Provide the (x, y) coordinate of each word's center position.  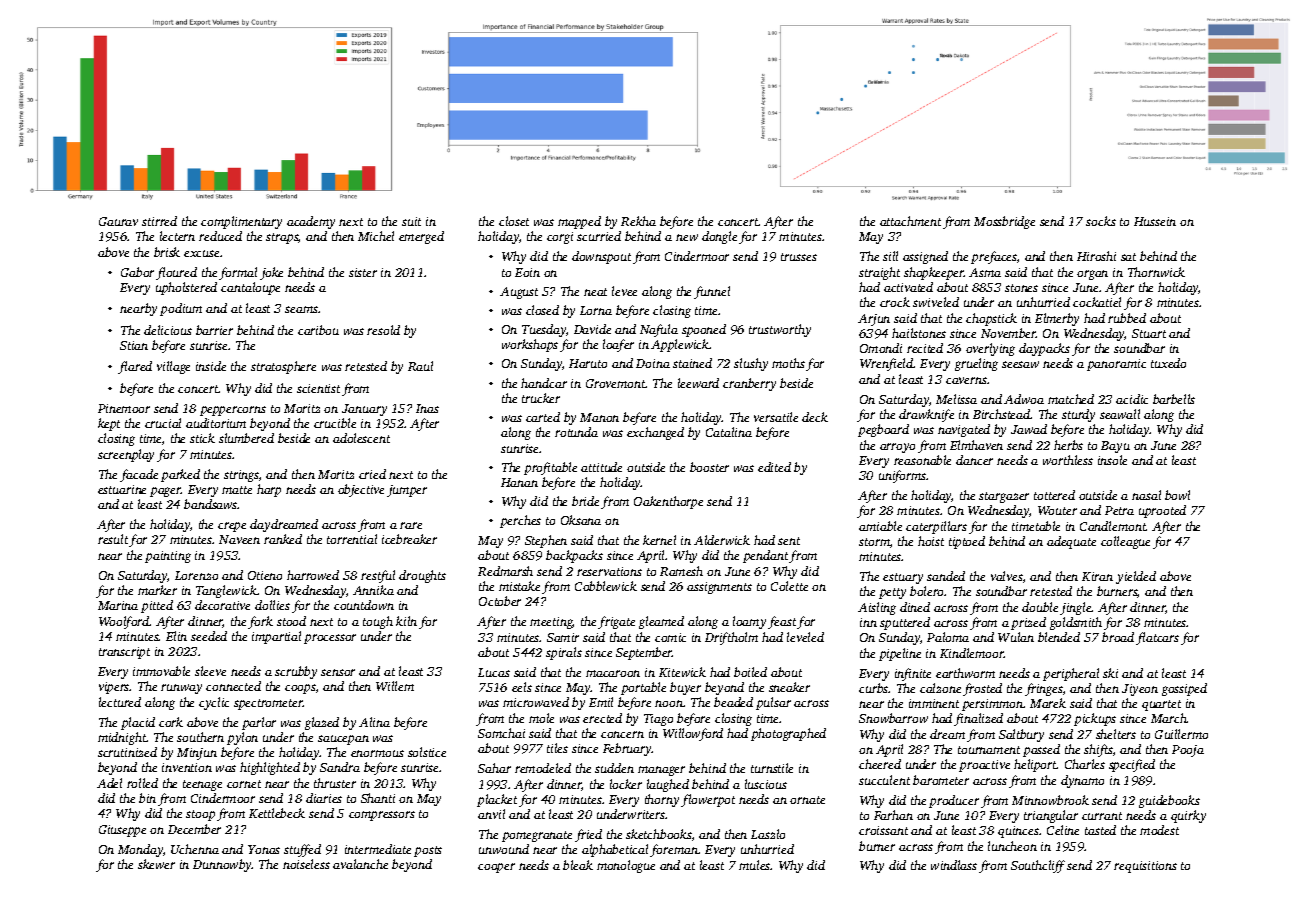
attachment (910, 221)
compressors (382, 816)
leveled (805, 637)
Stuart (1149, 333)
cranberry (749, 384)
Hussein (1155, 221)
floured (176, 273)
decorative (222, 605)
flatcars (1157, 638)
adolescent (361, 438)
